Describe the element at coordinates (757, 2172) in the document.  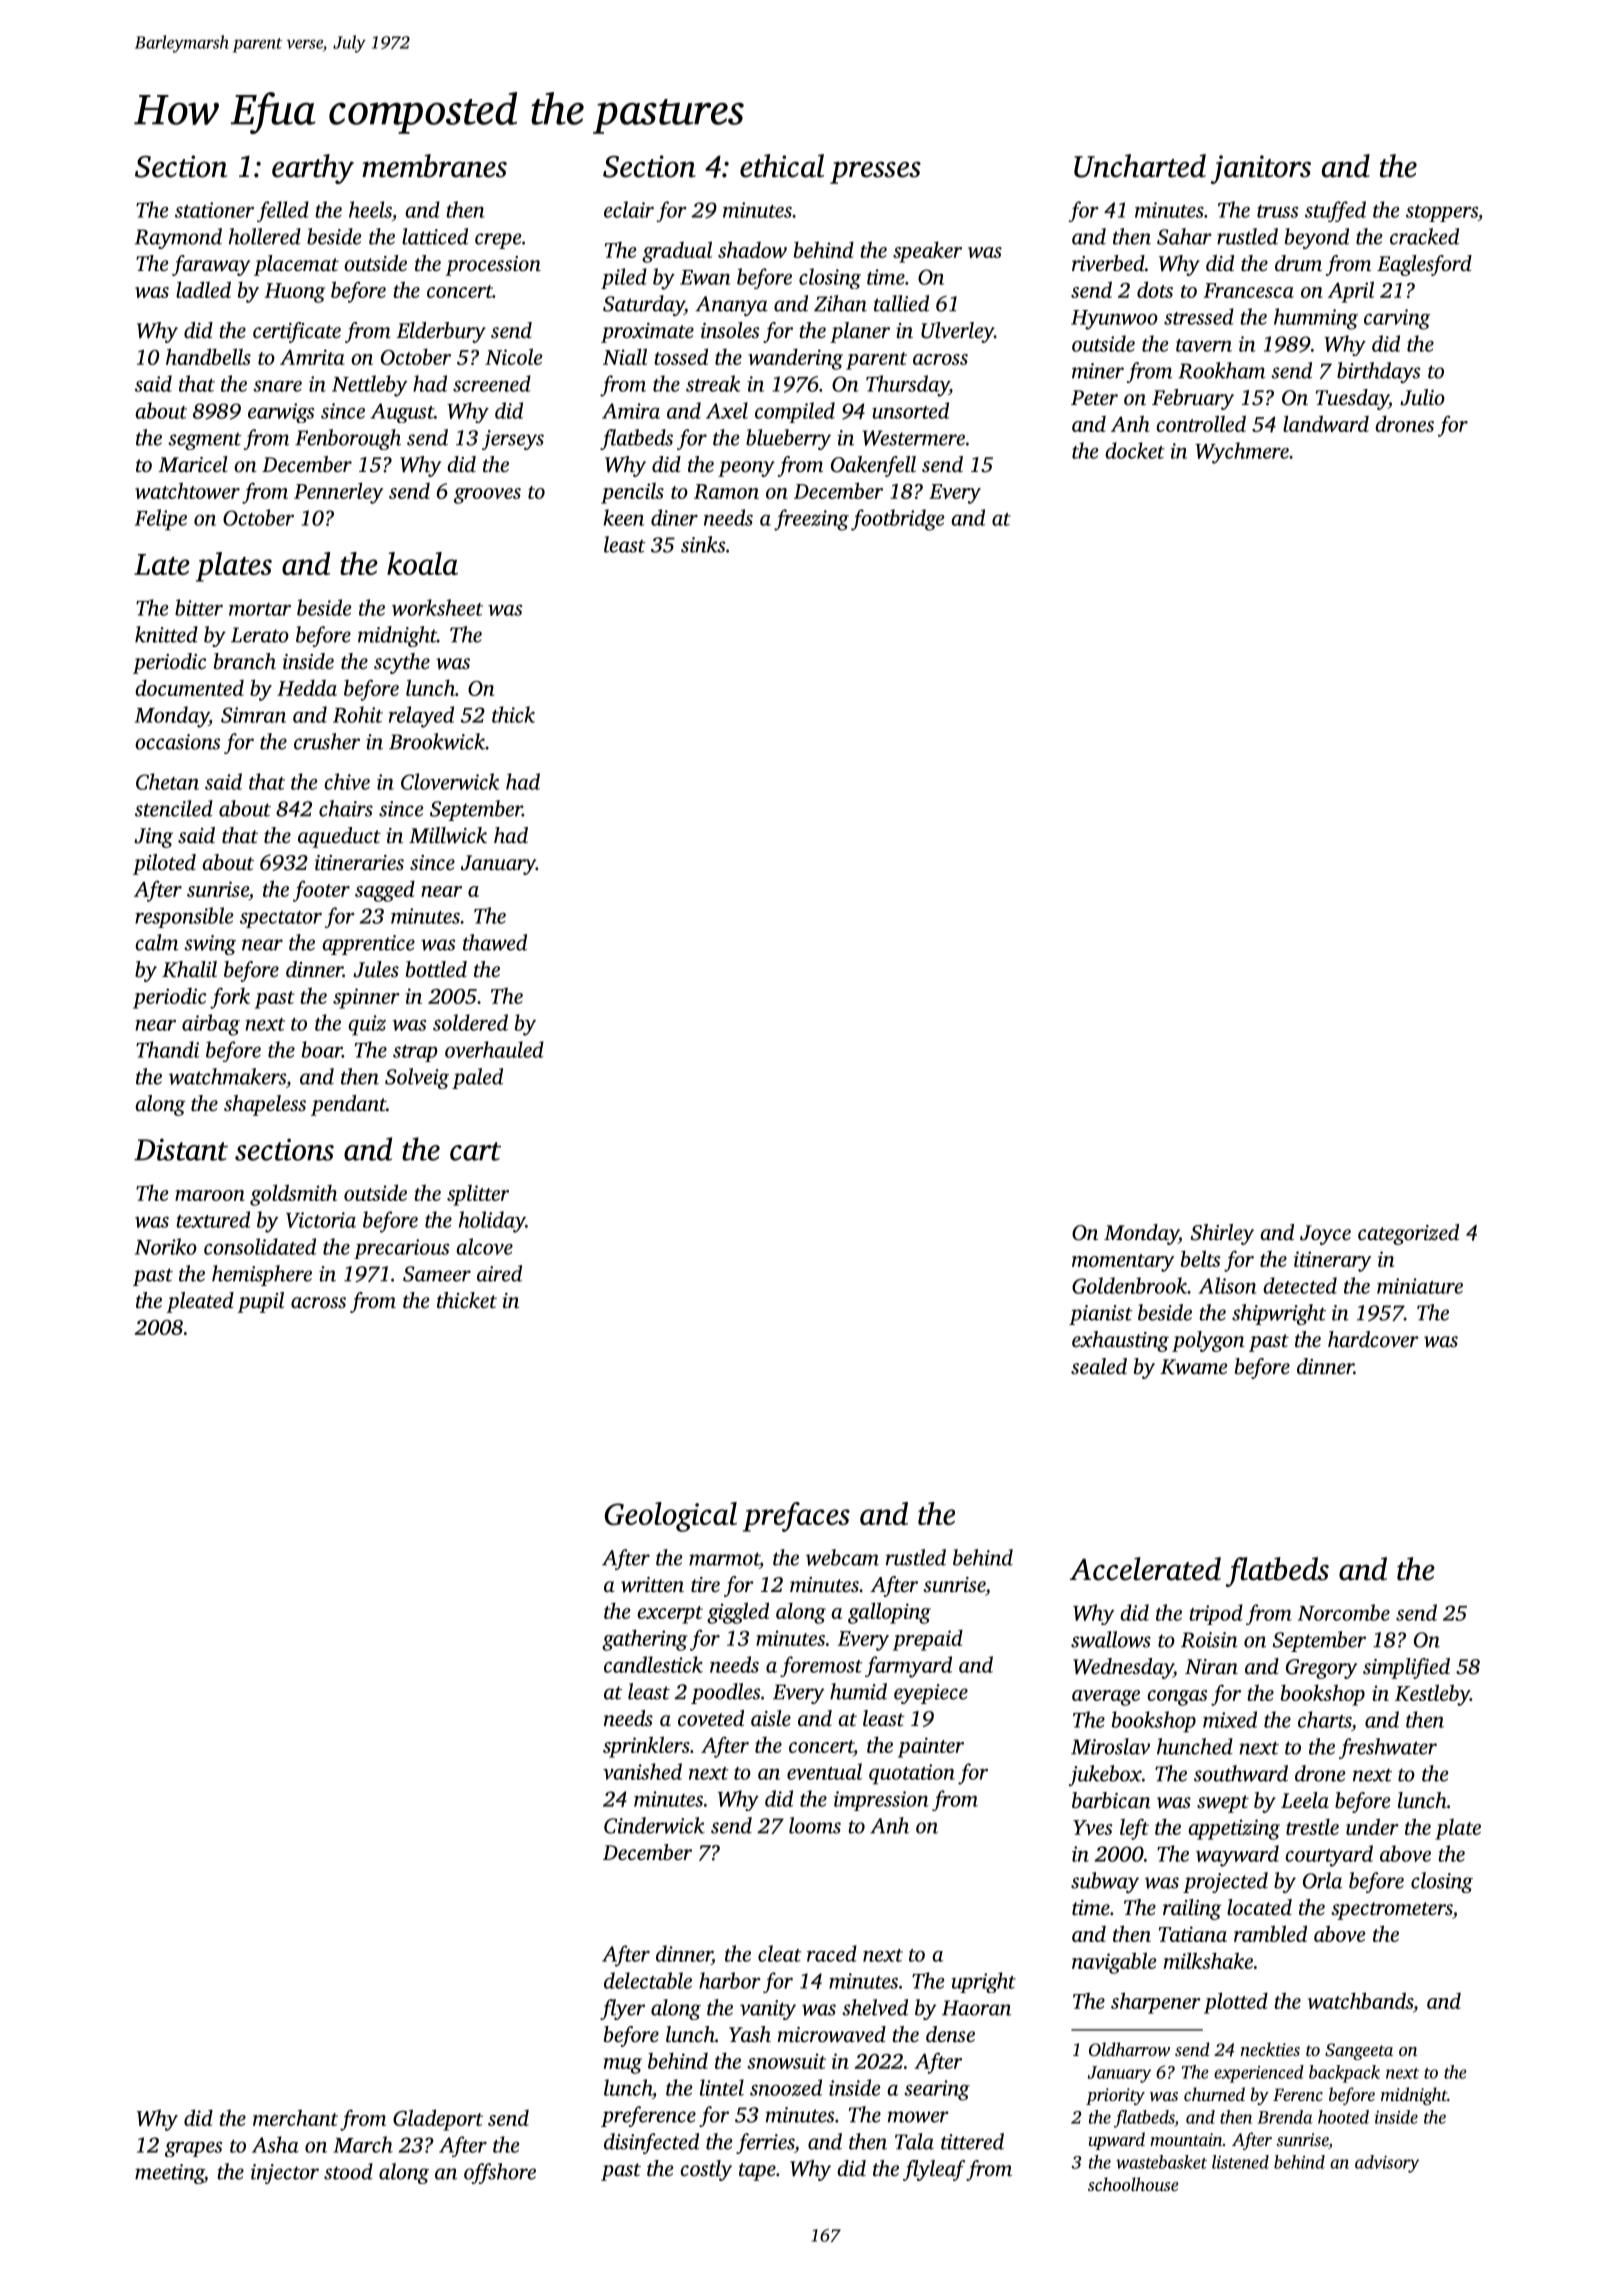
I see `tape` at that location.
